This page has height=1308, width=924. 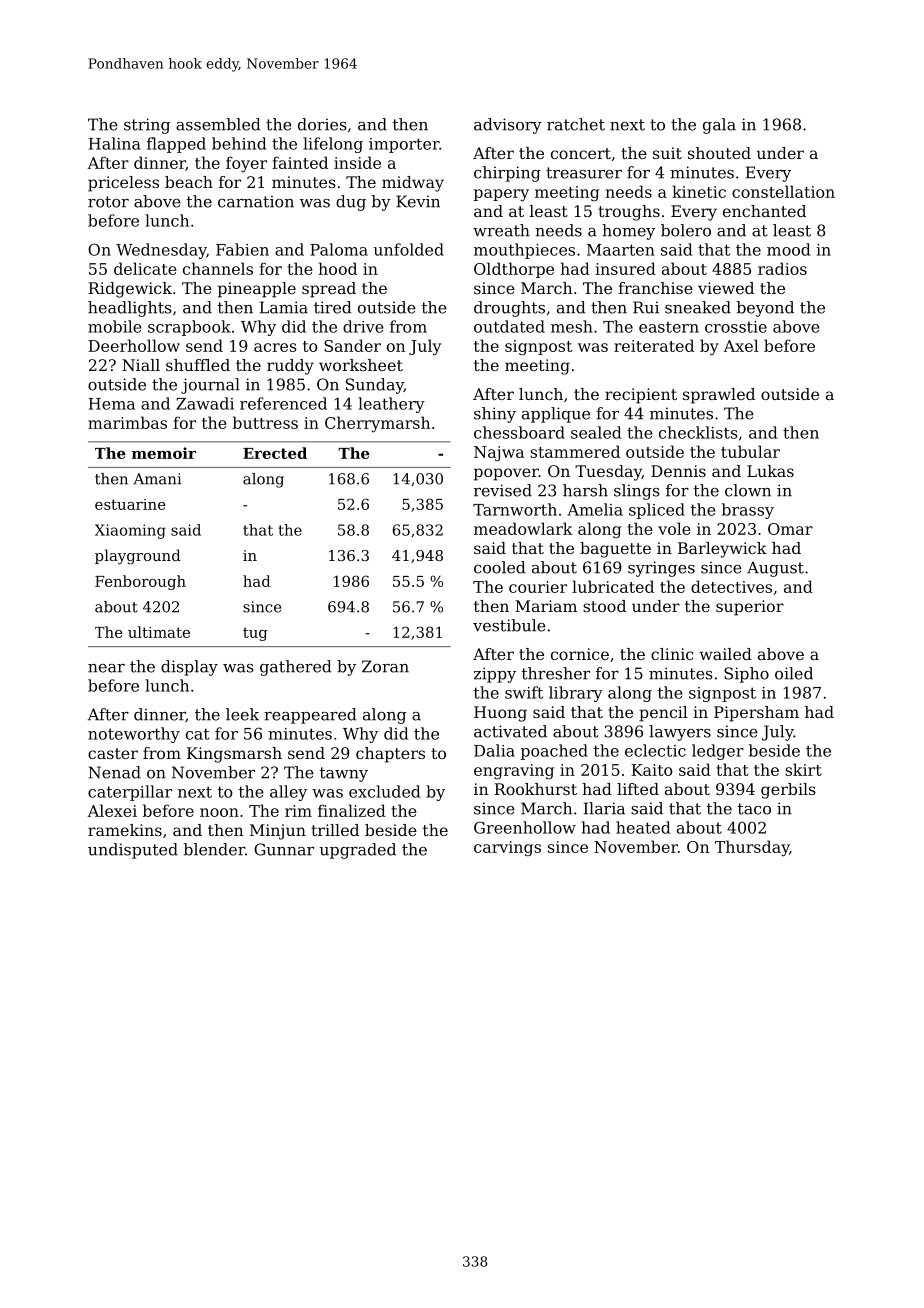 What do you see at coordinates (357, 851) in the page?
I see `upgraded` at bounding box center [357, 851].
